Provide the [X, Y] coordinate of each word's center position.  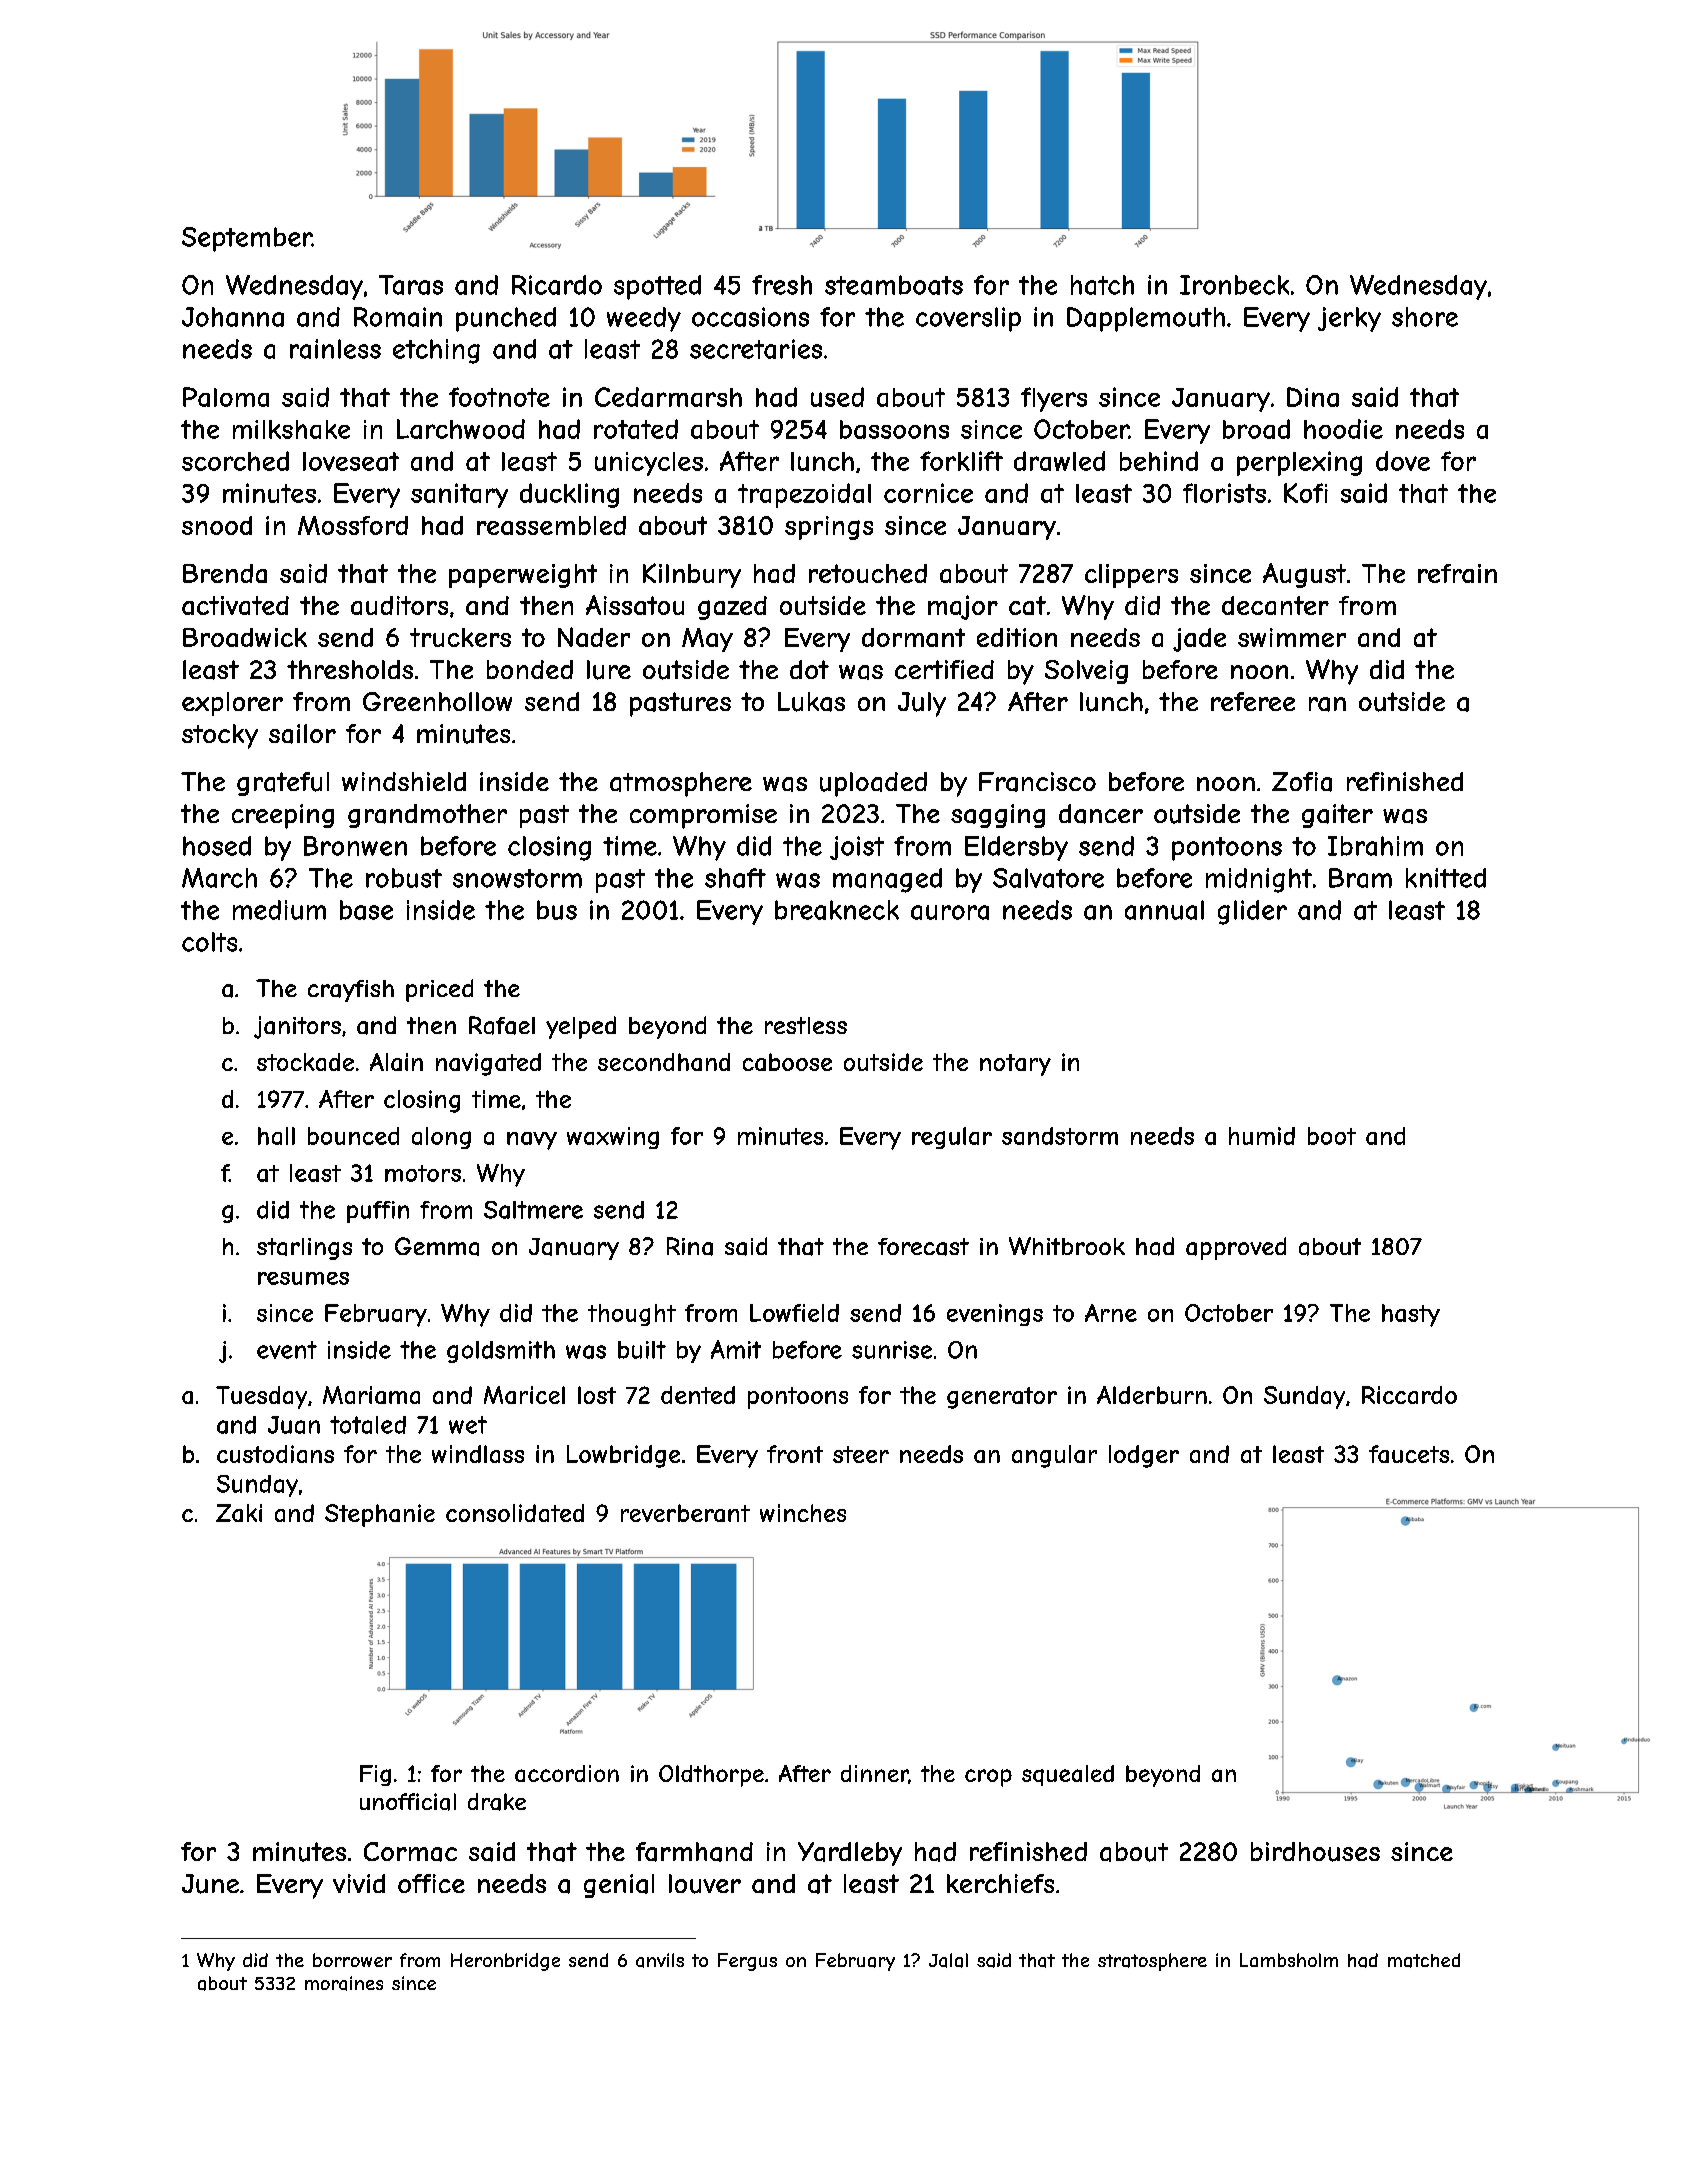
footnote [499, 397]
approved [1236, 1248]
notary [1015, 1065]
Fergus [747, 1962]
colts [209, 942]
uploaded [873, 784]
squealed [1068, 1775]
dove [1403, 461]
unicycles [649, 464]
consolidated [515, 1513]
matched [1424, 1960]
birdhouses [1315, 1852]
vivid [359, 1883]
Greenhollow [437, 701]
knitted [1446, 878]
